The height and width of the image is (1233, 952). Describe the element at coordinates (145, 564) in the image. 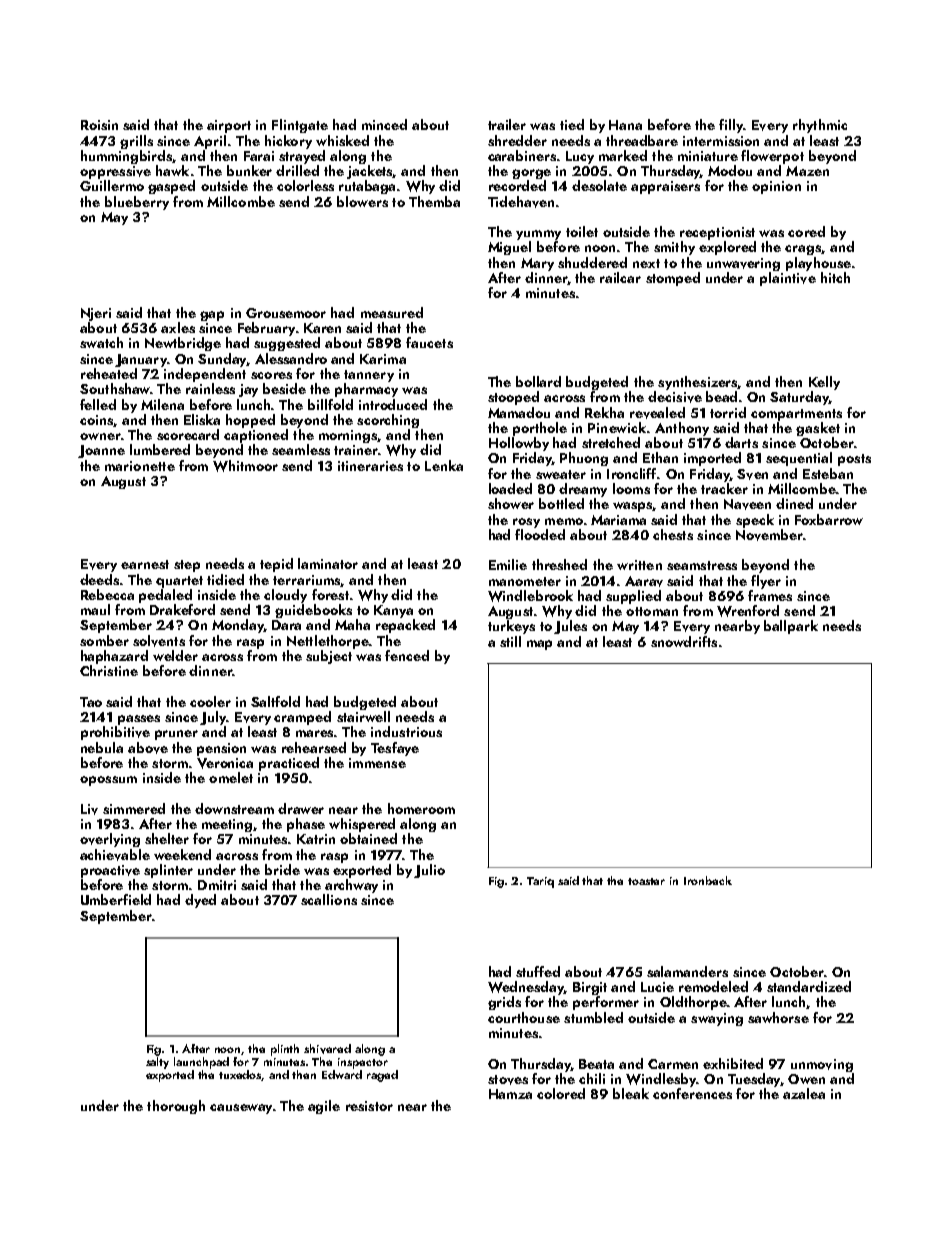

I see `earnest` at that location.
